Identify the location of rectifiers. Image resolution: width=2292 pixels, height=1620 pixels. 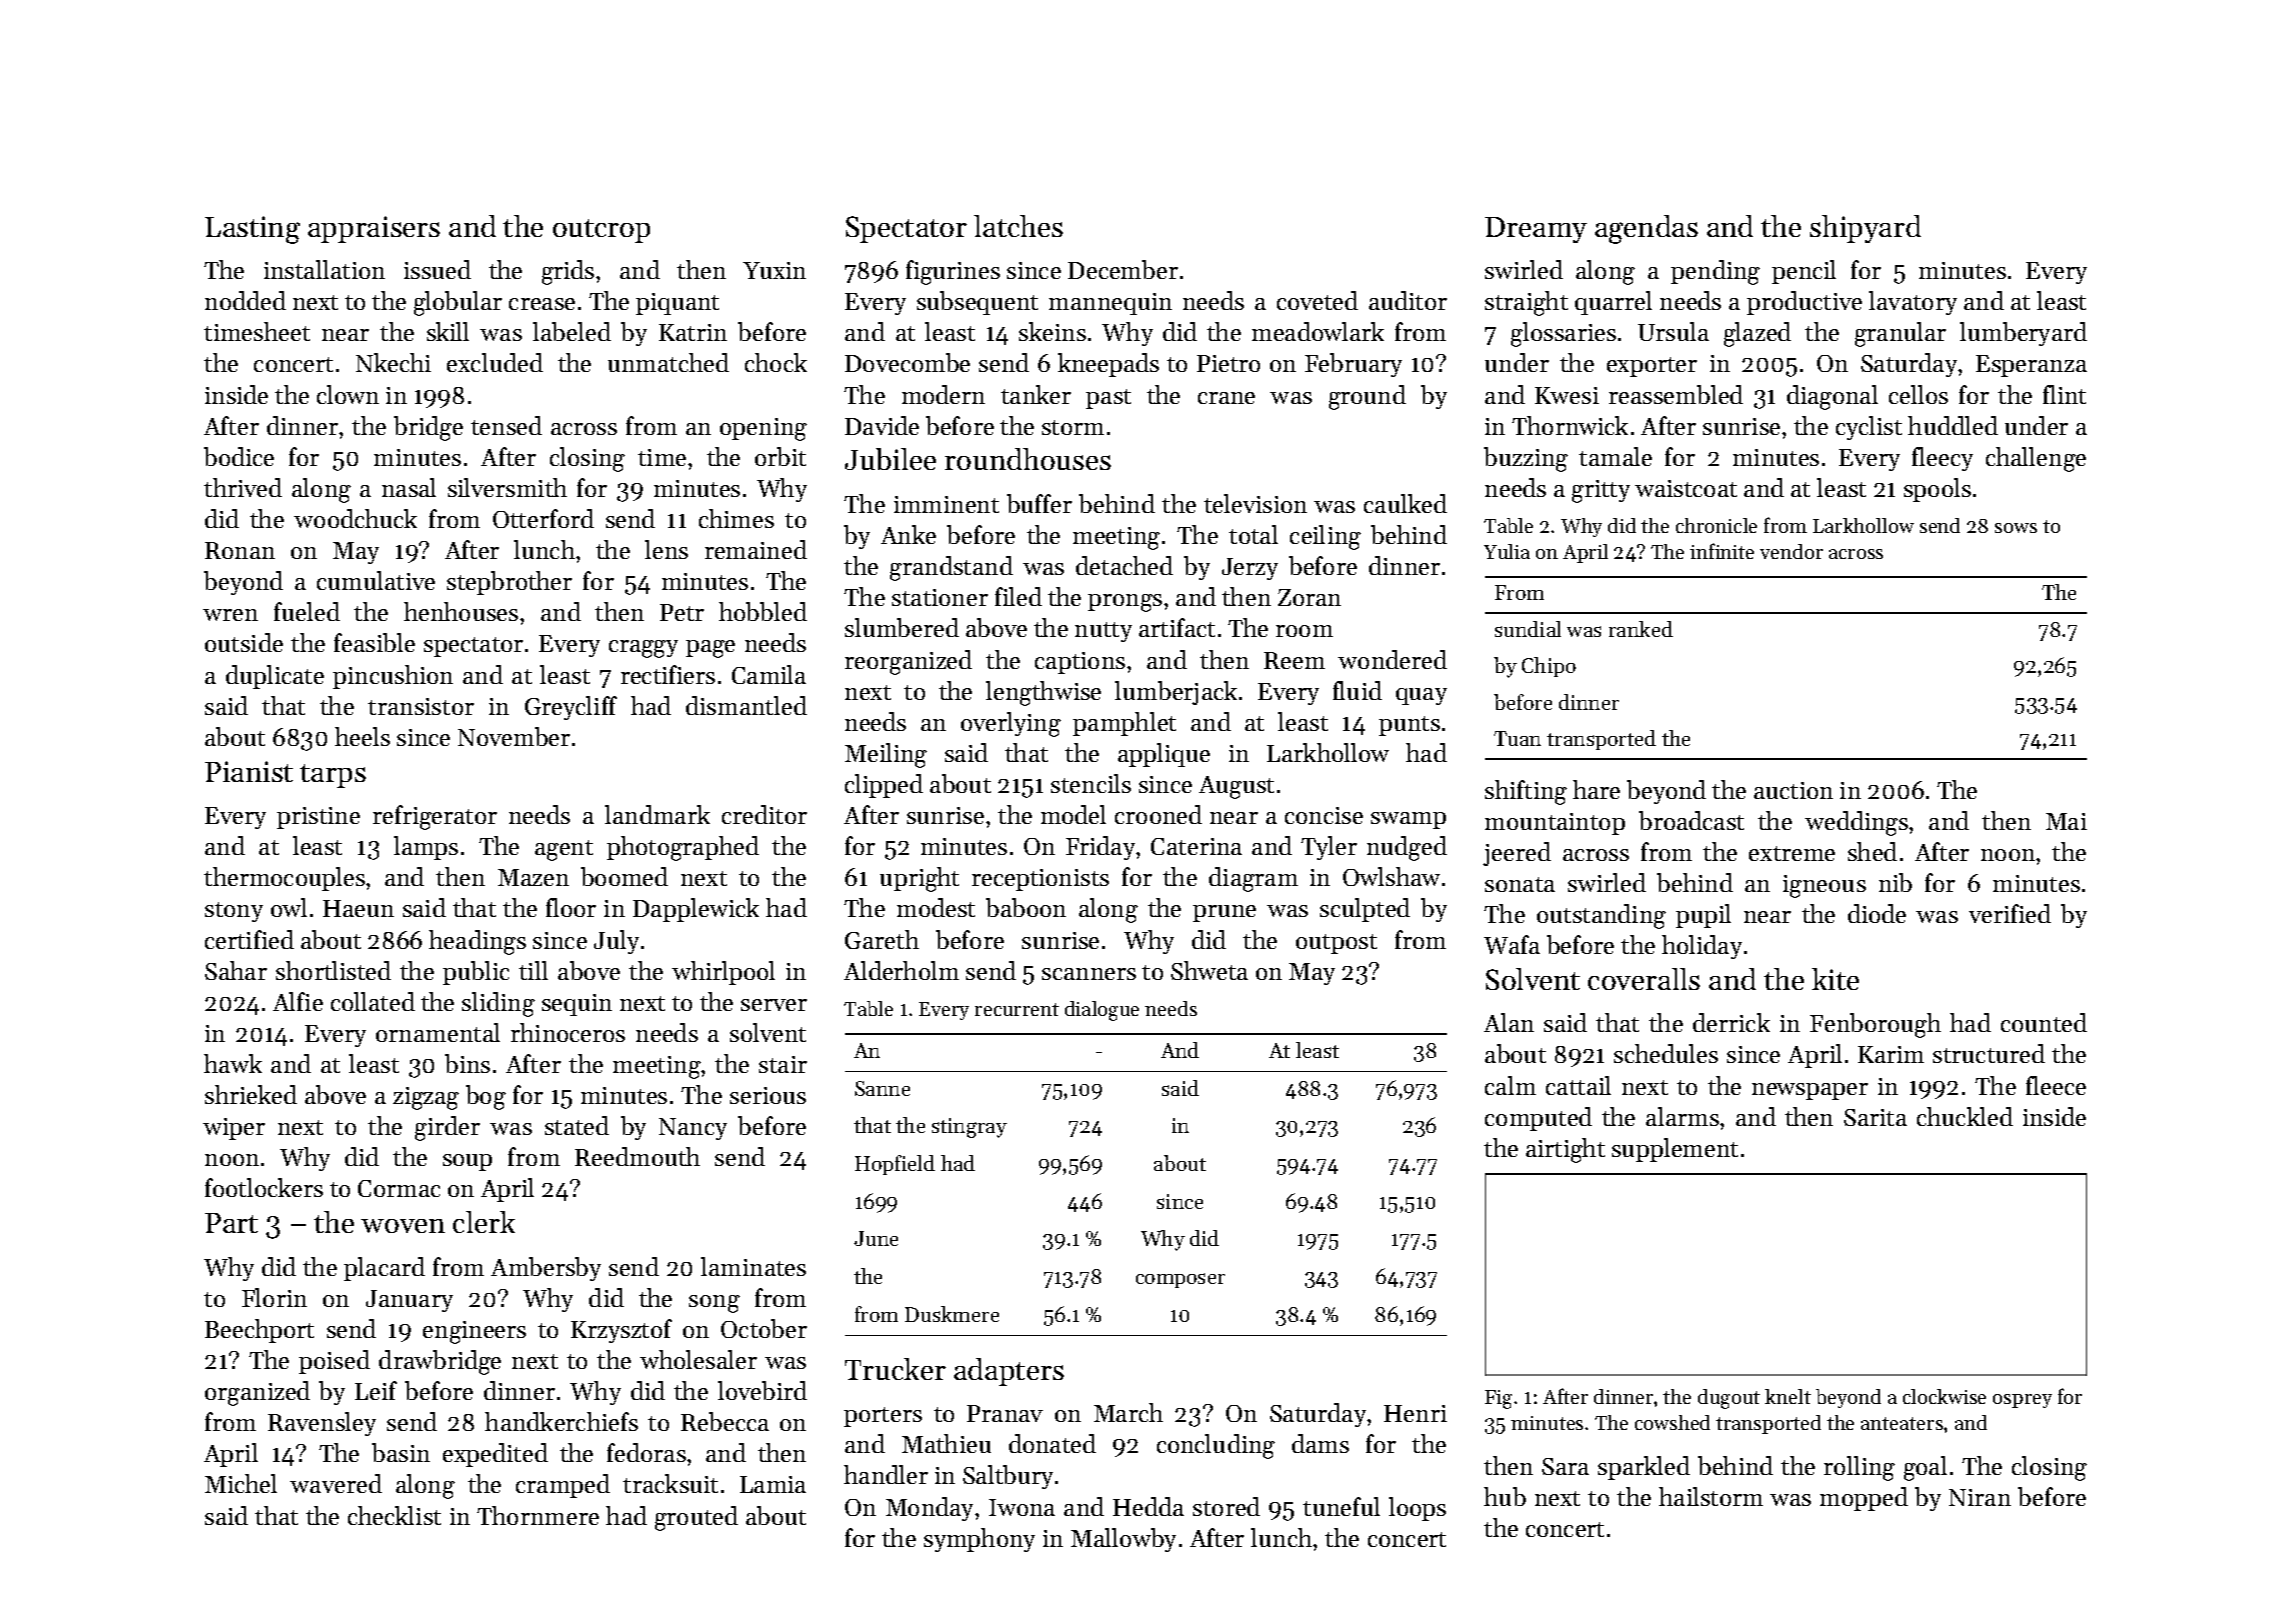
(668, 674).
